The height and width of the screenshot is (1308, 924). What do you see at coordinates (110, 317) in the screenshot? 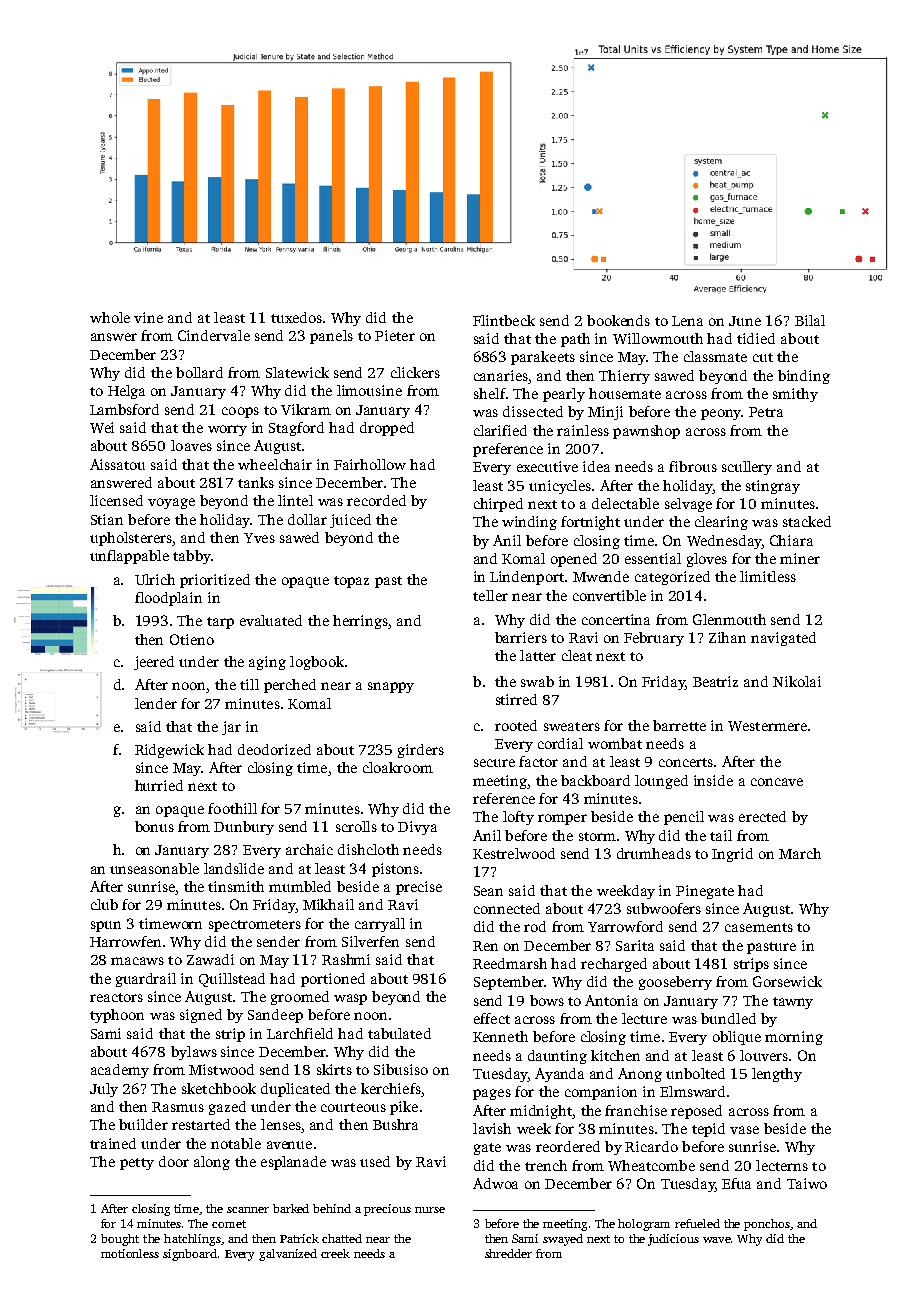
I see `whole` at bounding box center [110, 317].
